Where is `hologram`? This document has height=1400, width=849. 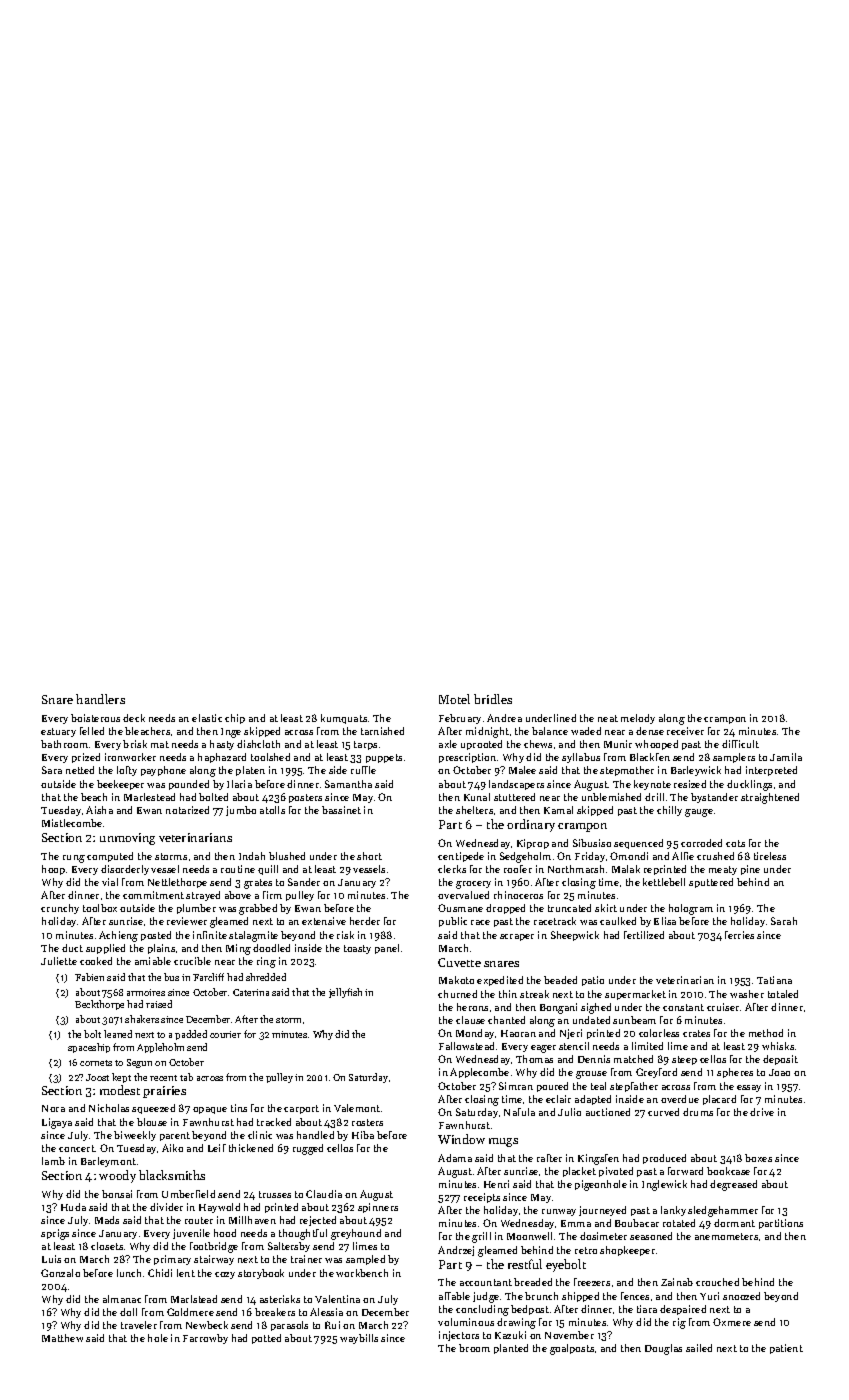 hologram is located at coordinates (691, 909).
